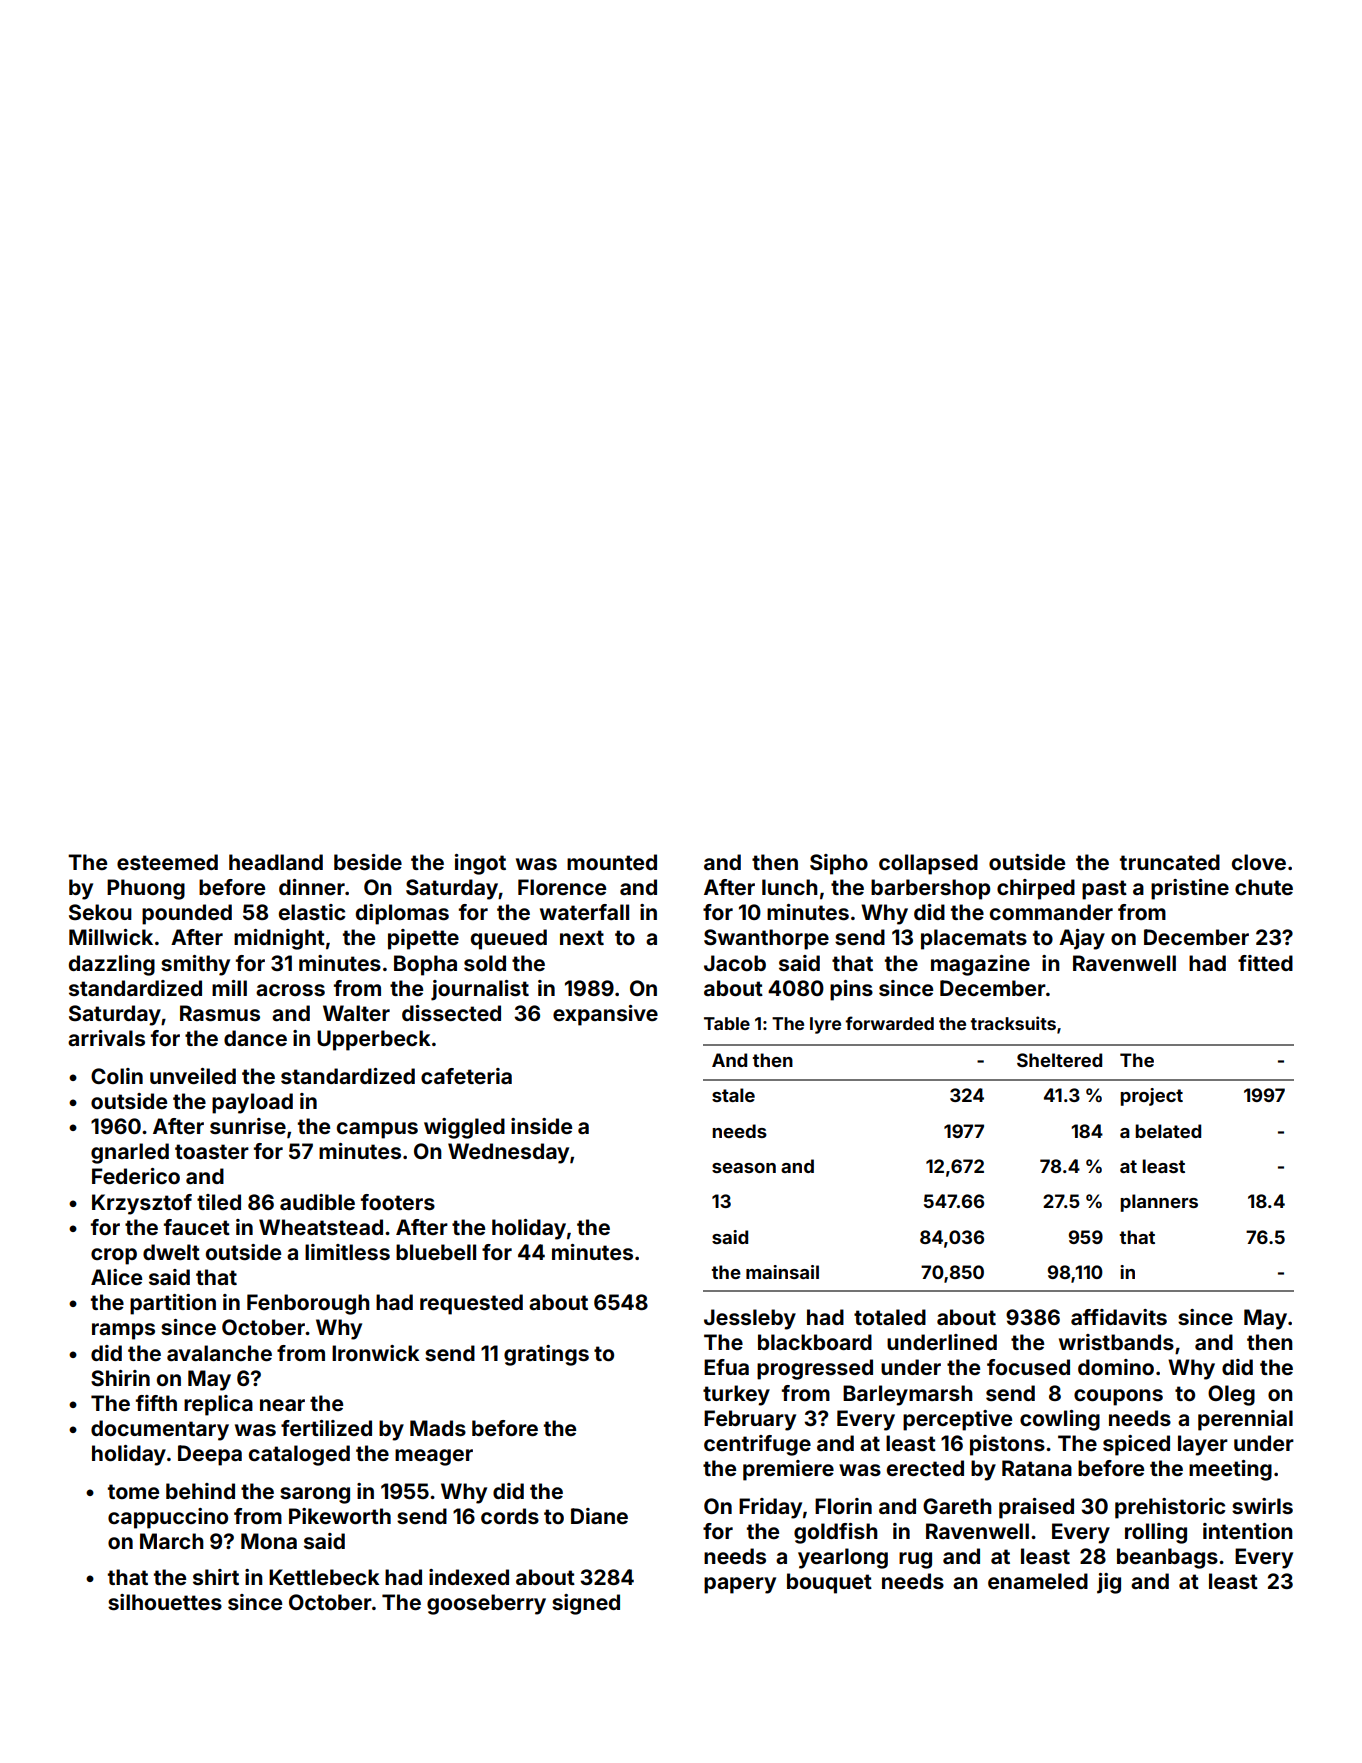 The image size is (1362, 1763). What do you see at coordinates (165, 1602) in the document?
I see `silhouettes` at bounding box center [165, 1602].
